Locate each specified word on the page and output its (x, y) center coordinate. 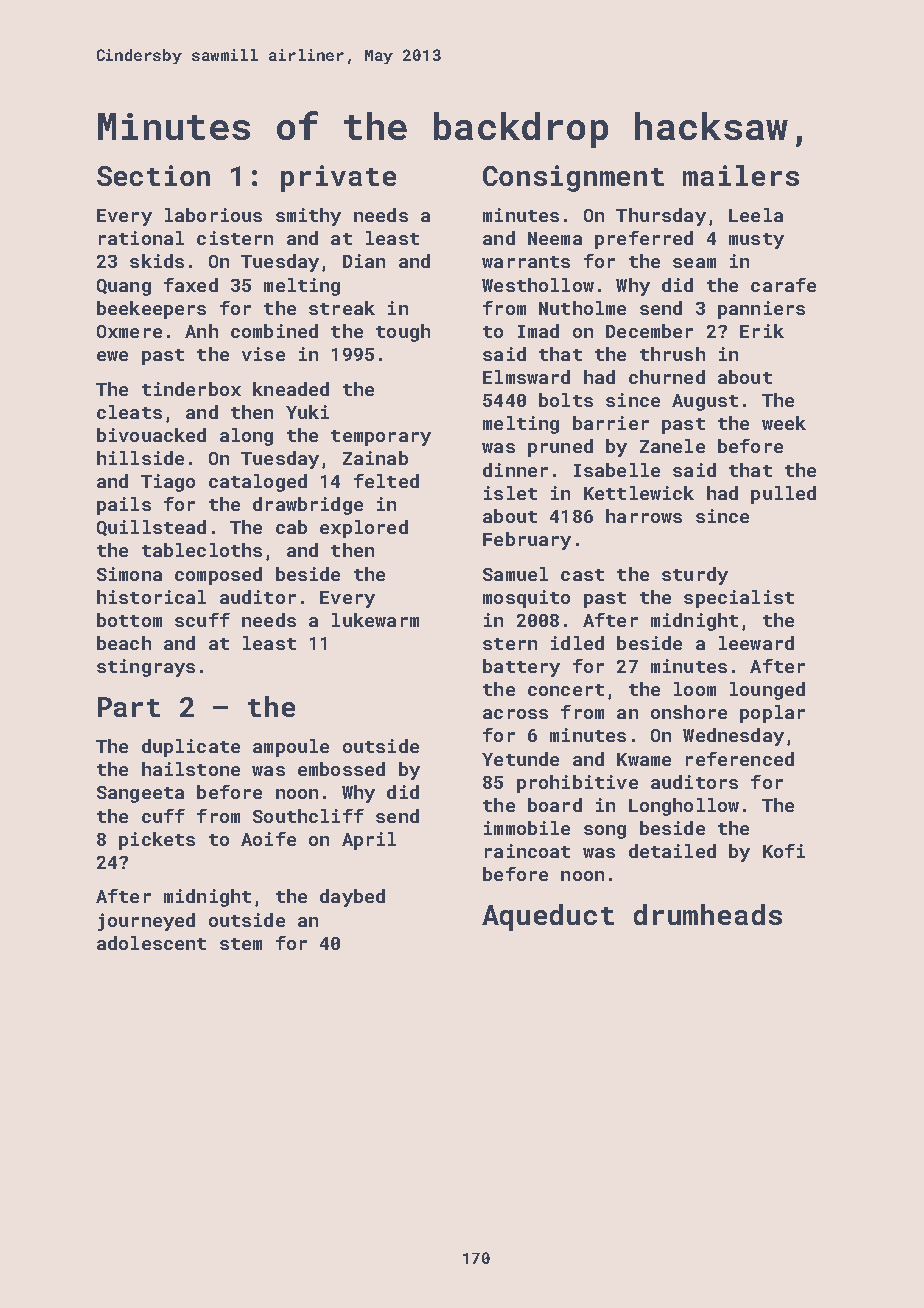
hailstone (191, 769)
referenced (740, 759)
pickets (157, 841)
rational (141, 238)
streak (342, 308)
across (515, 714)
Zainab (375, 458)
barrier (611, 423)
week (784, 423)
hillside (140, 458)
